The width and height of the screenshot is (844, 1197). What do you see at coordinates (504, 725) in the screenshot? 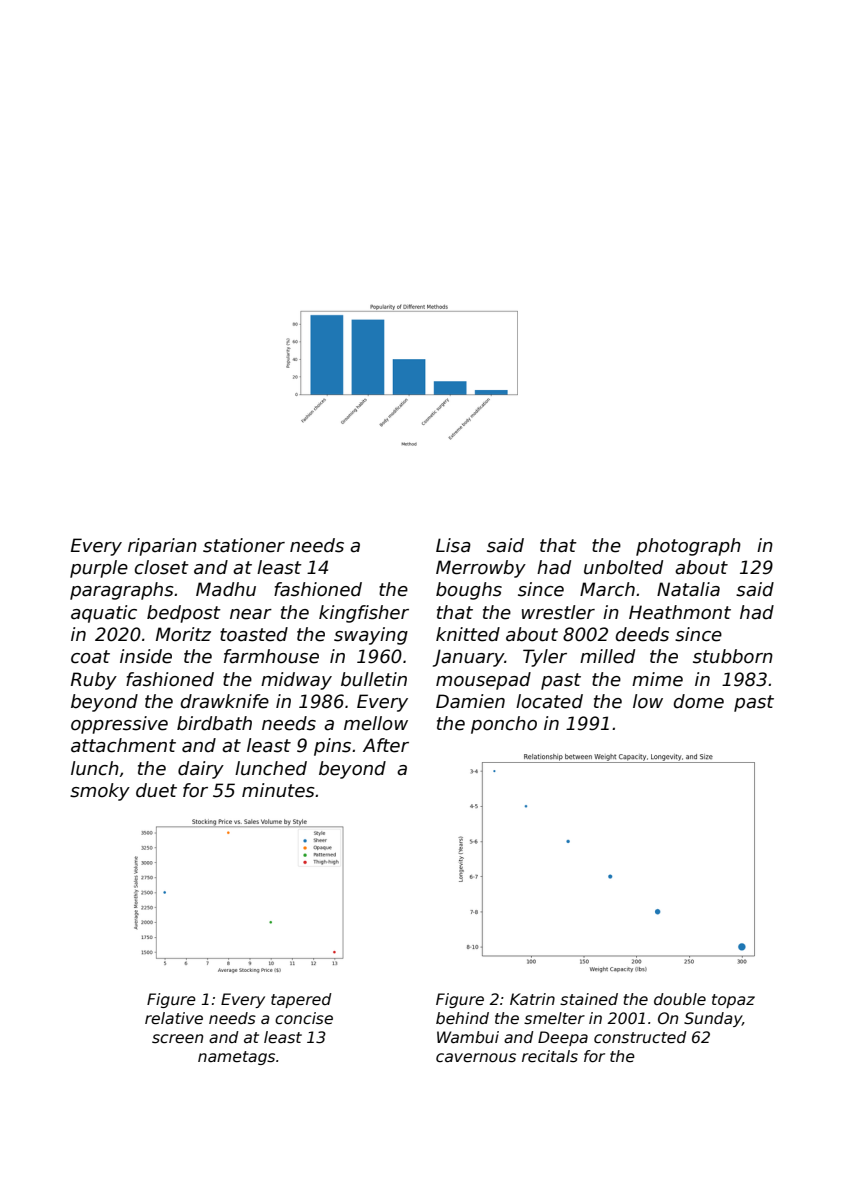
I see `poncho` at bounding box center [504, 725].
